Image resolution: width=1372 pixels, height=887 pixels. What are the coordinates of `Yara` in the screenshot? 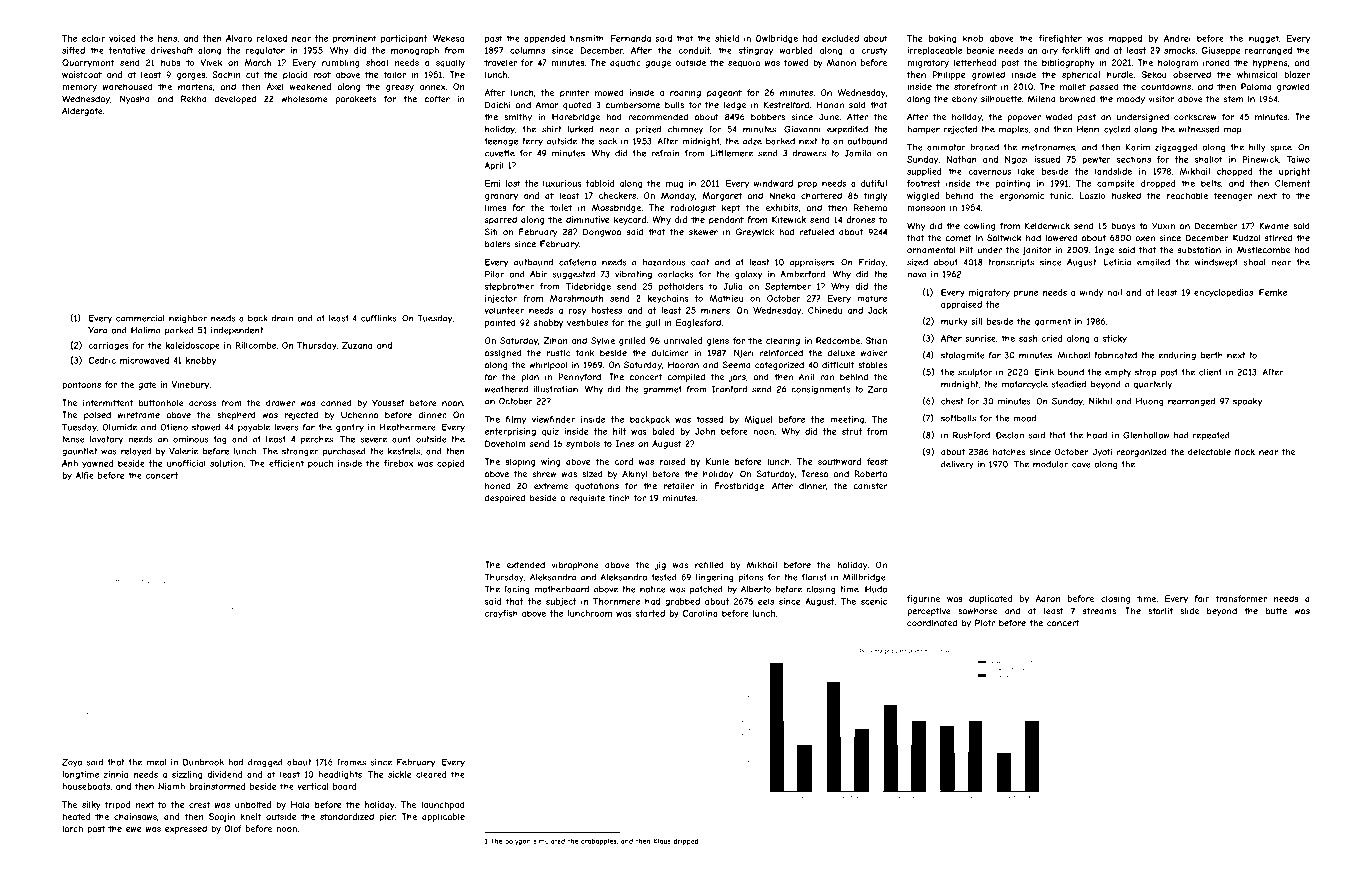 It's located at (97, 330).
